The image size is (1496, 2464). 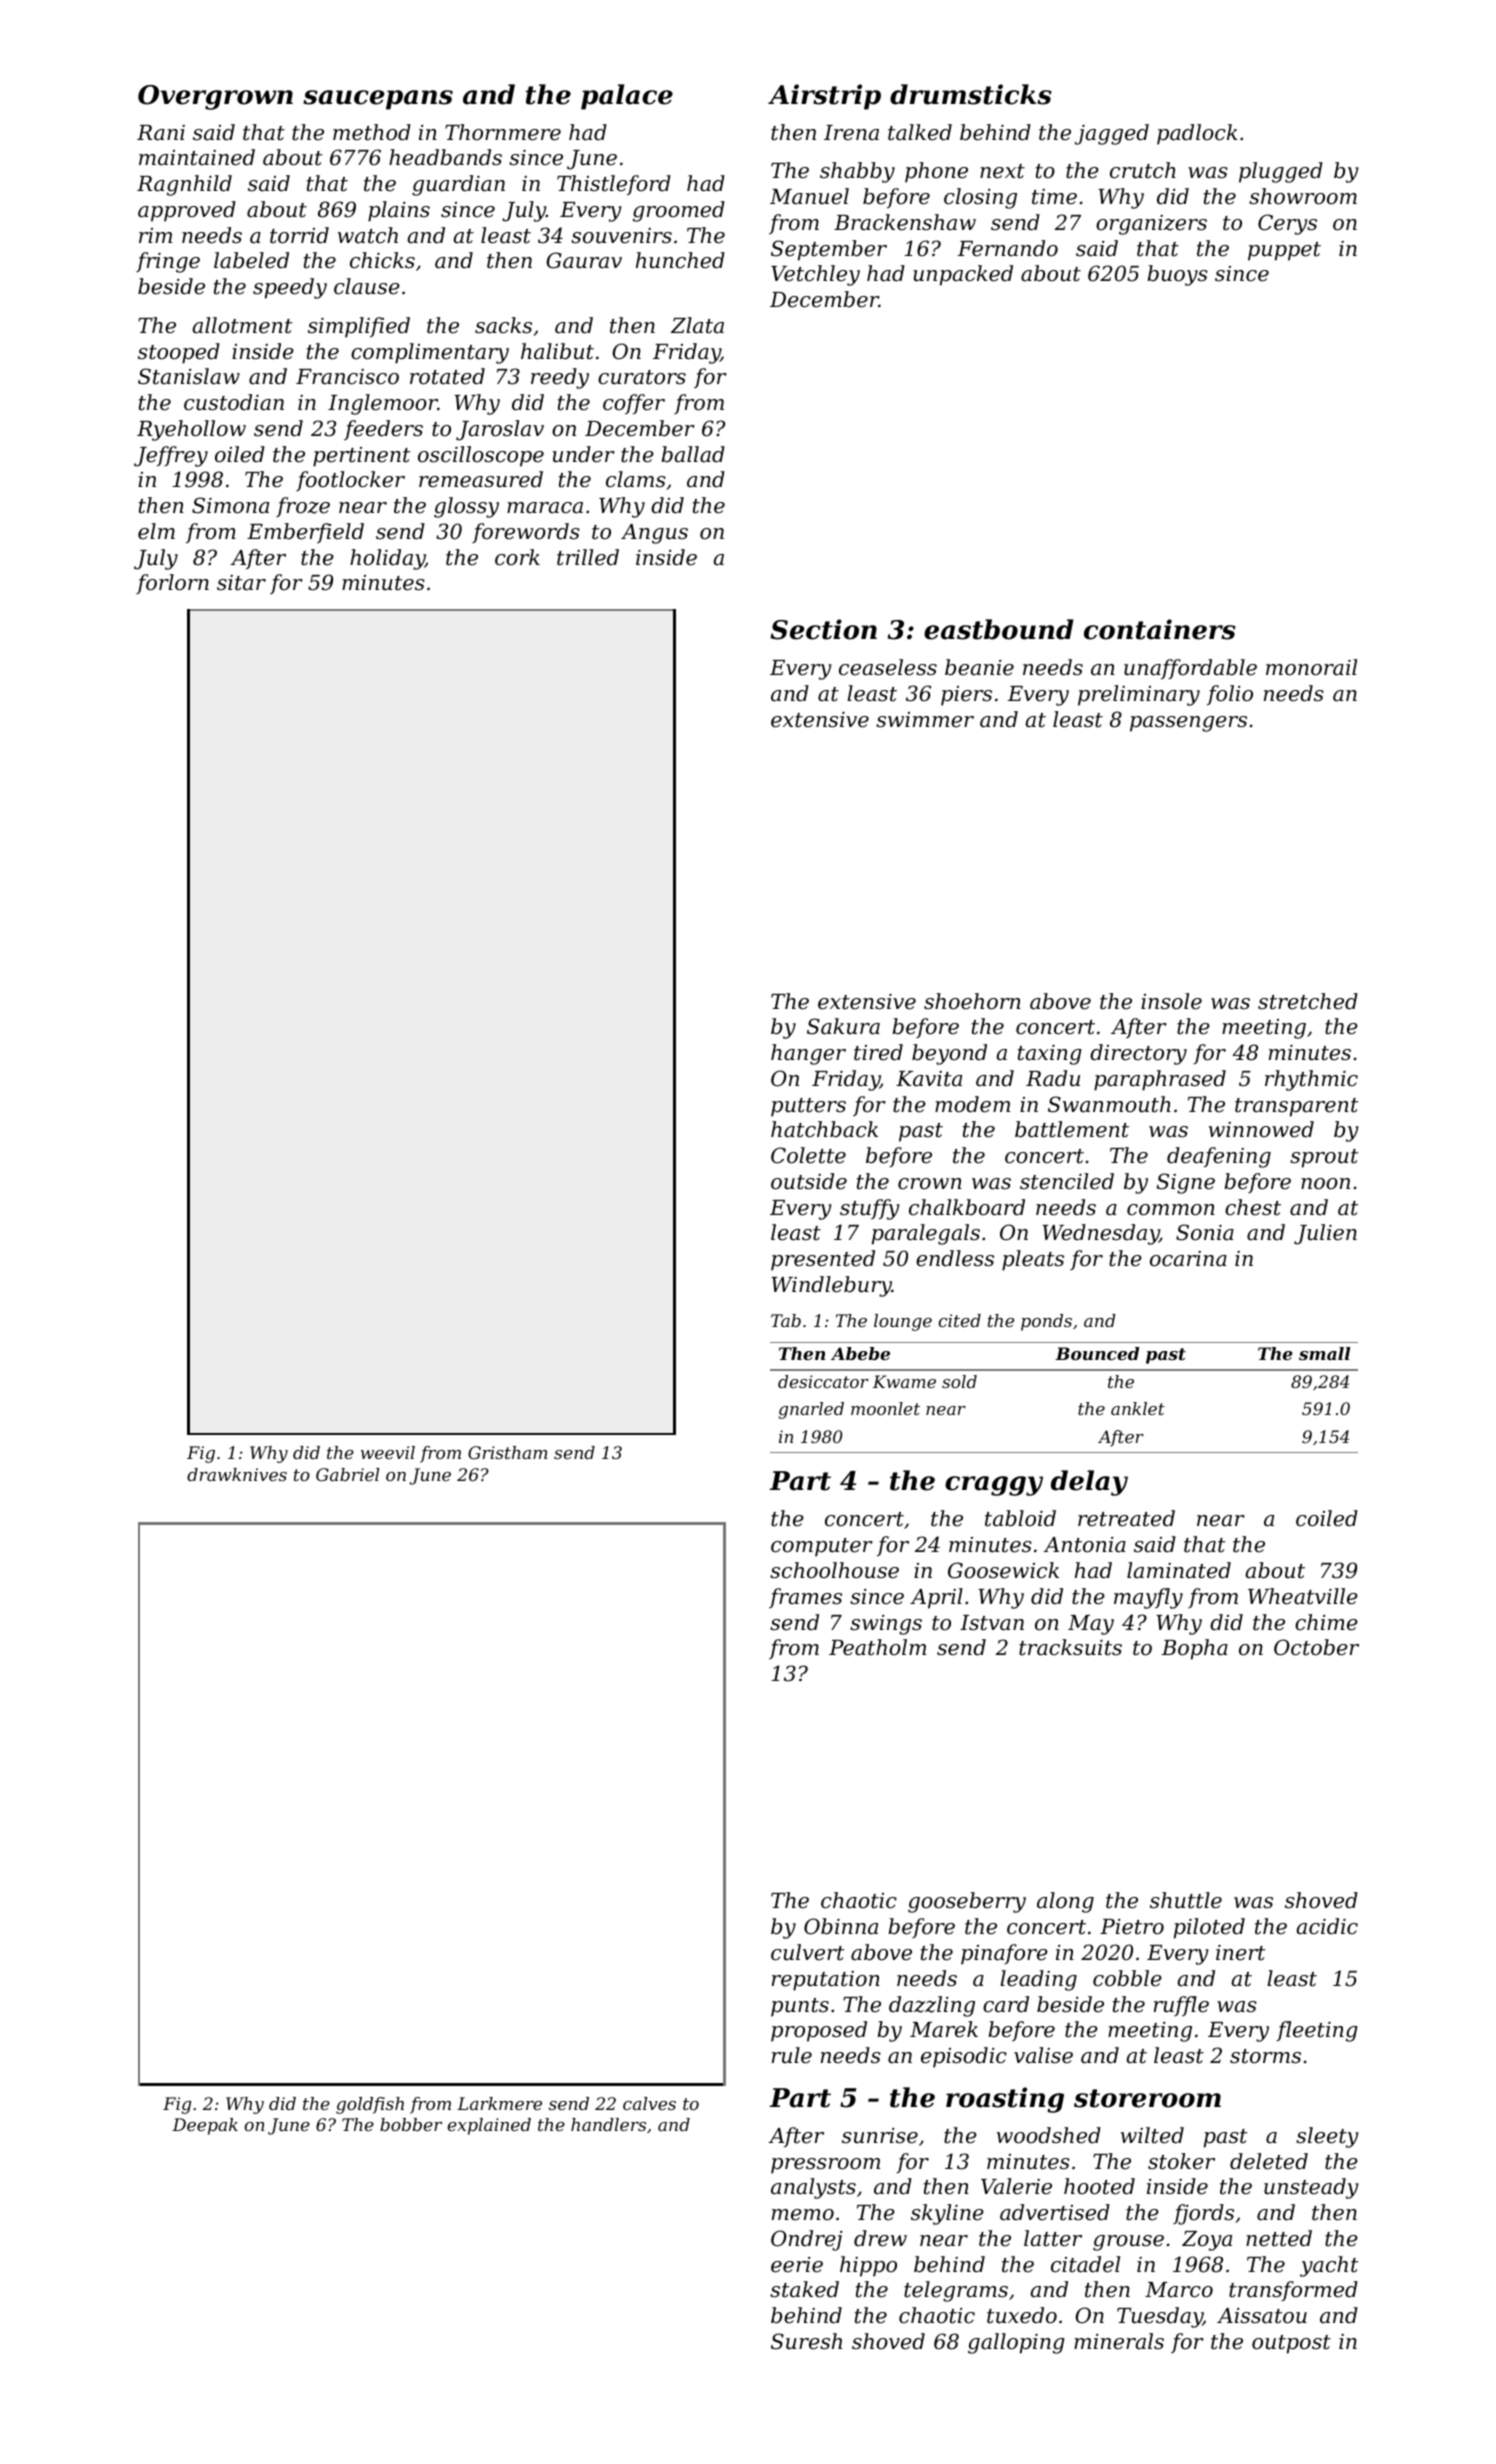 What do you see at coordinates (1112, 134) in the screenshot?
I see `jagged` at bounding box center [1112, 134].
